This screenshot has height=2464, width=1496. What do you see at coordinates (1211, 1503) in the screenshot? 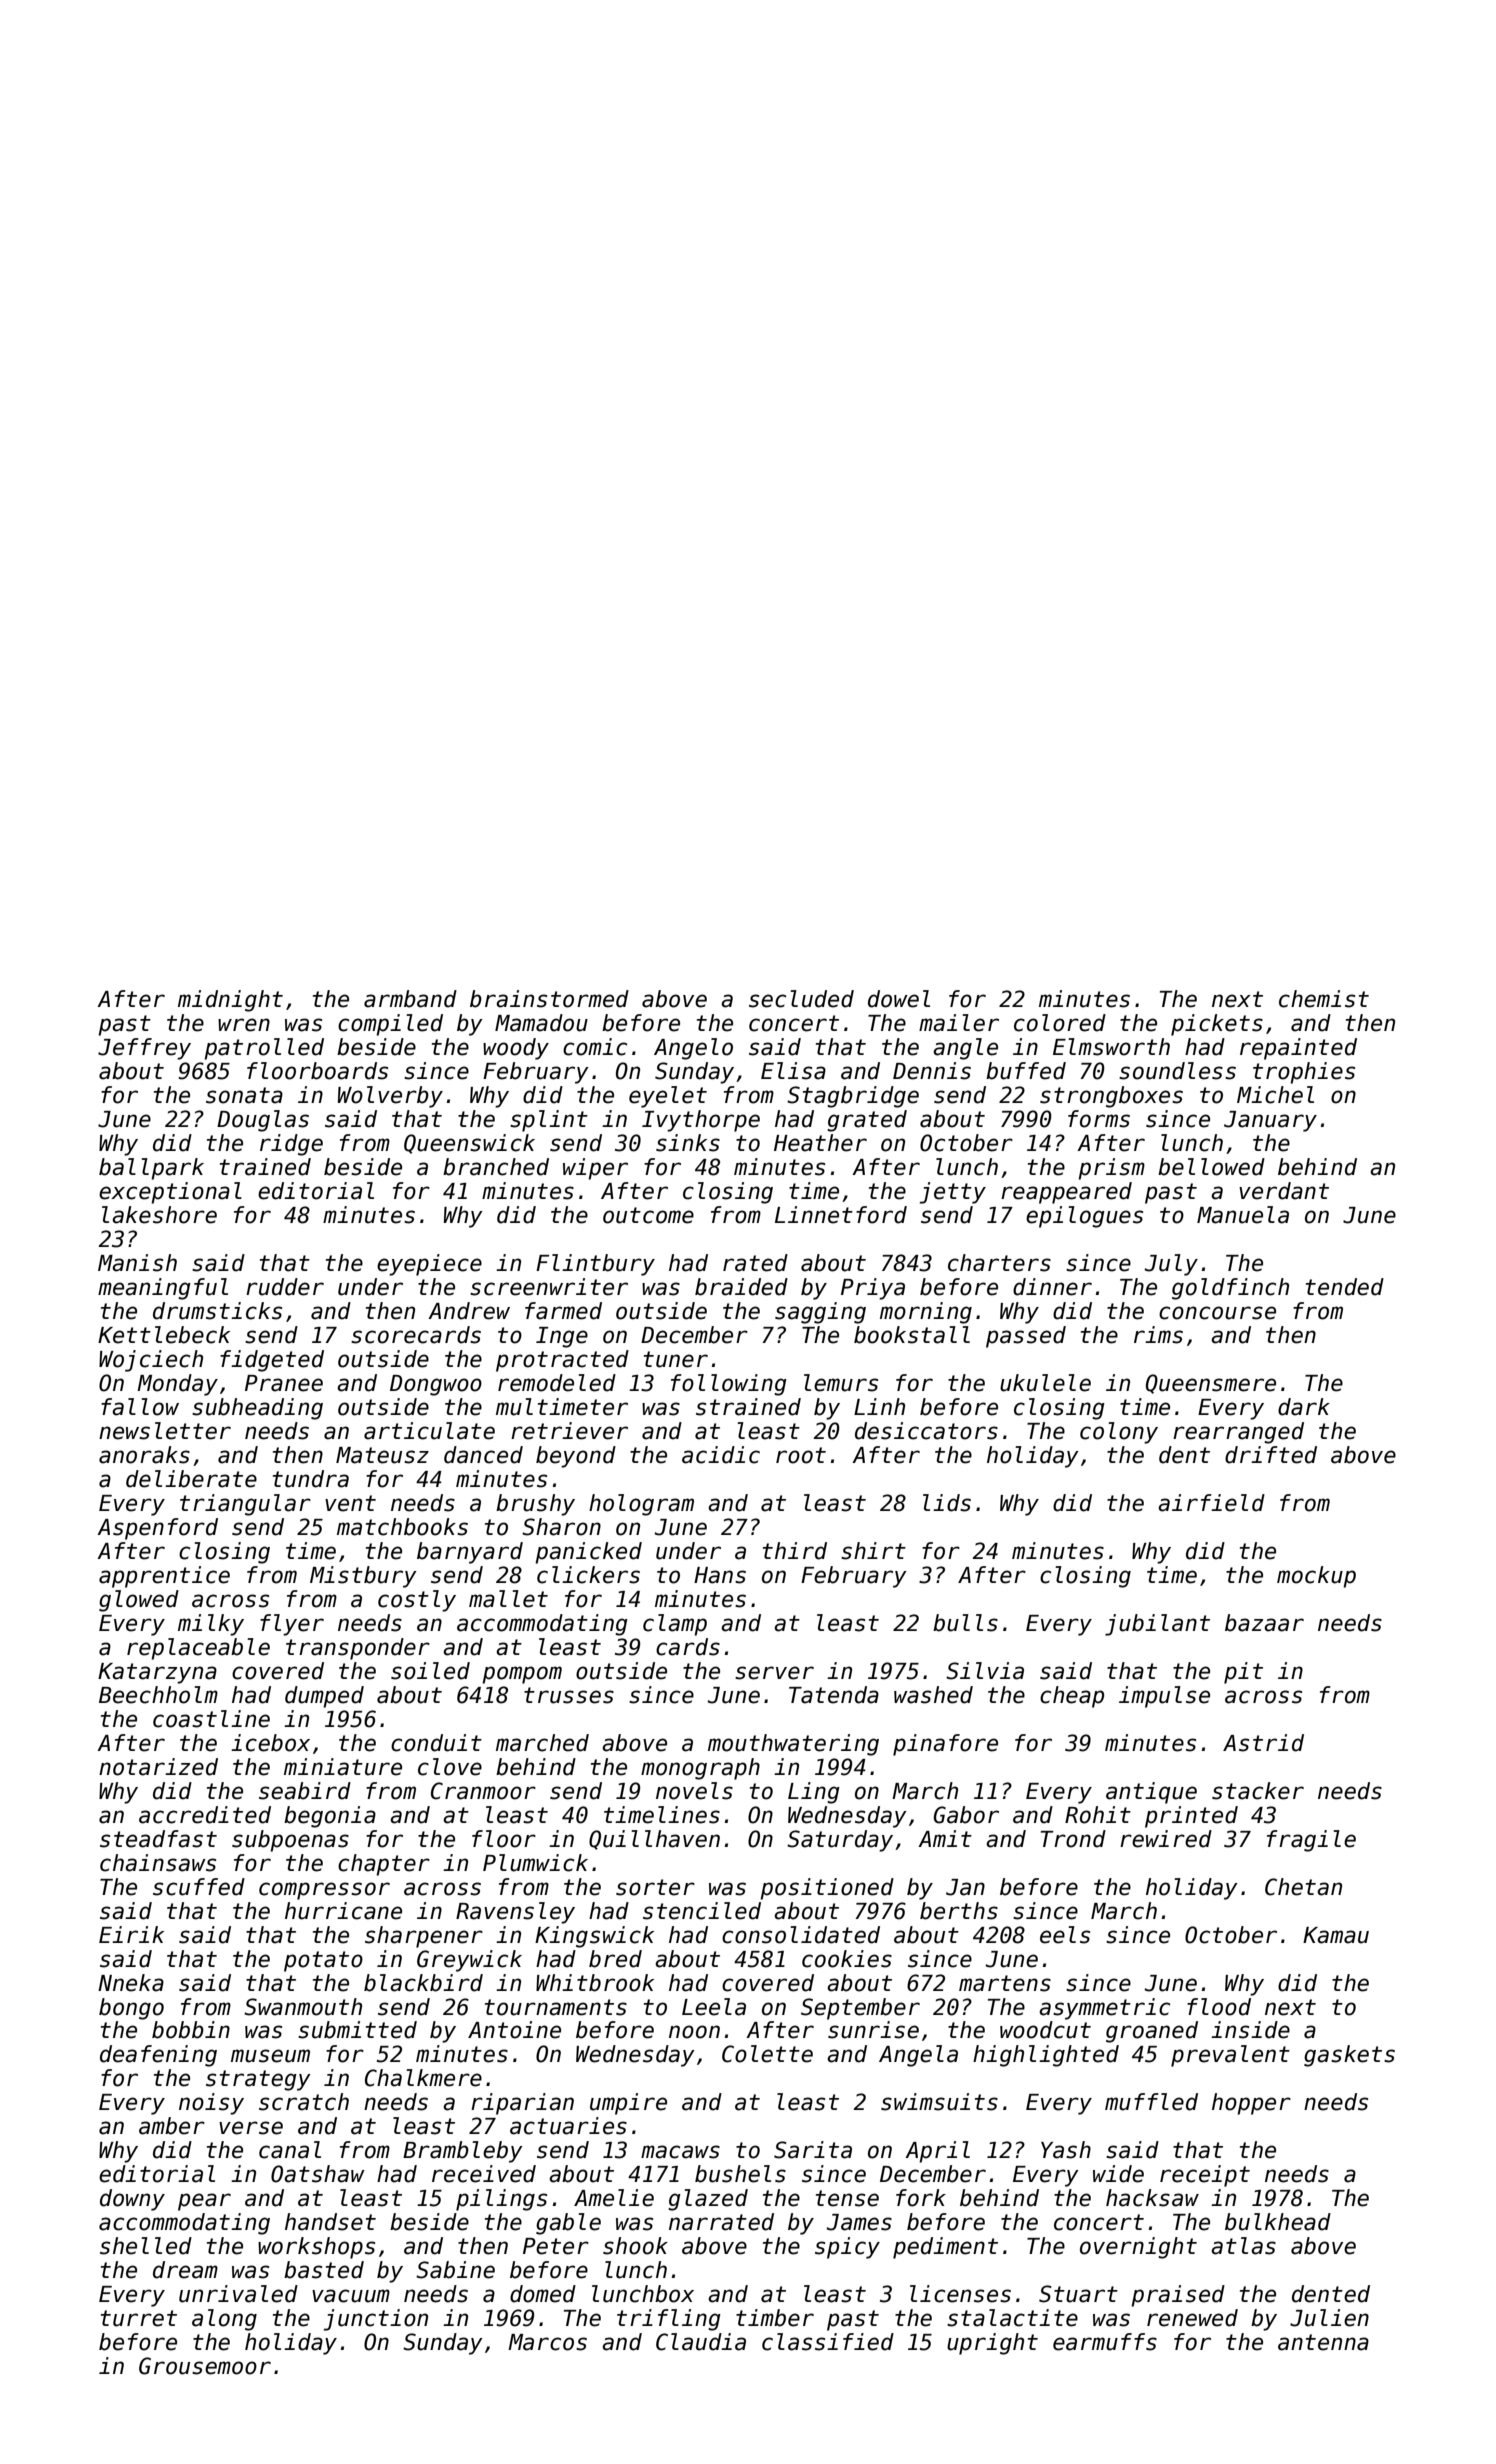
I see `airfield` at bounding box center [1211, 1503].
